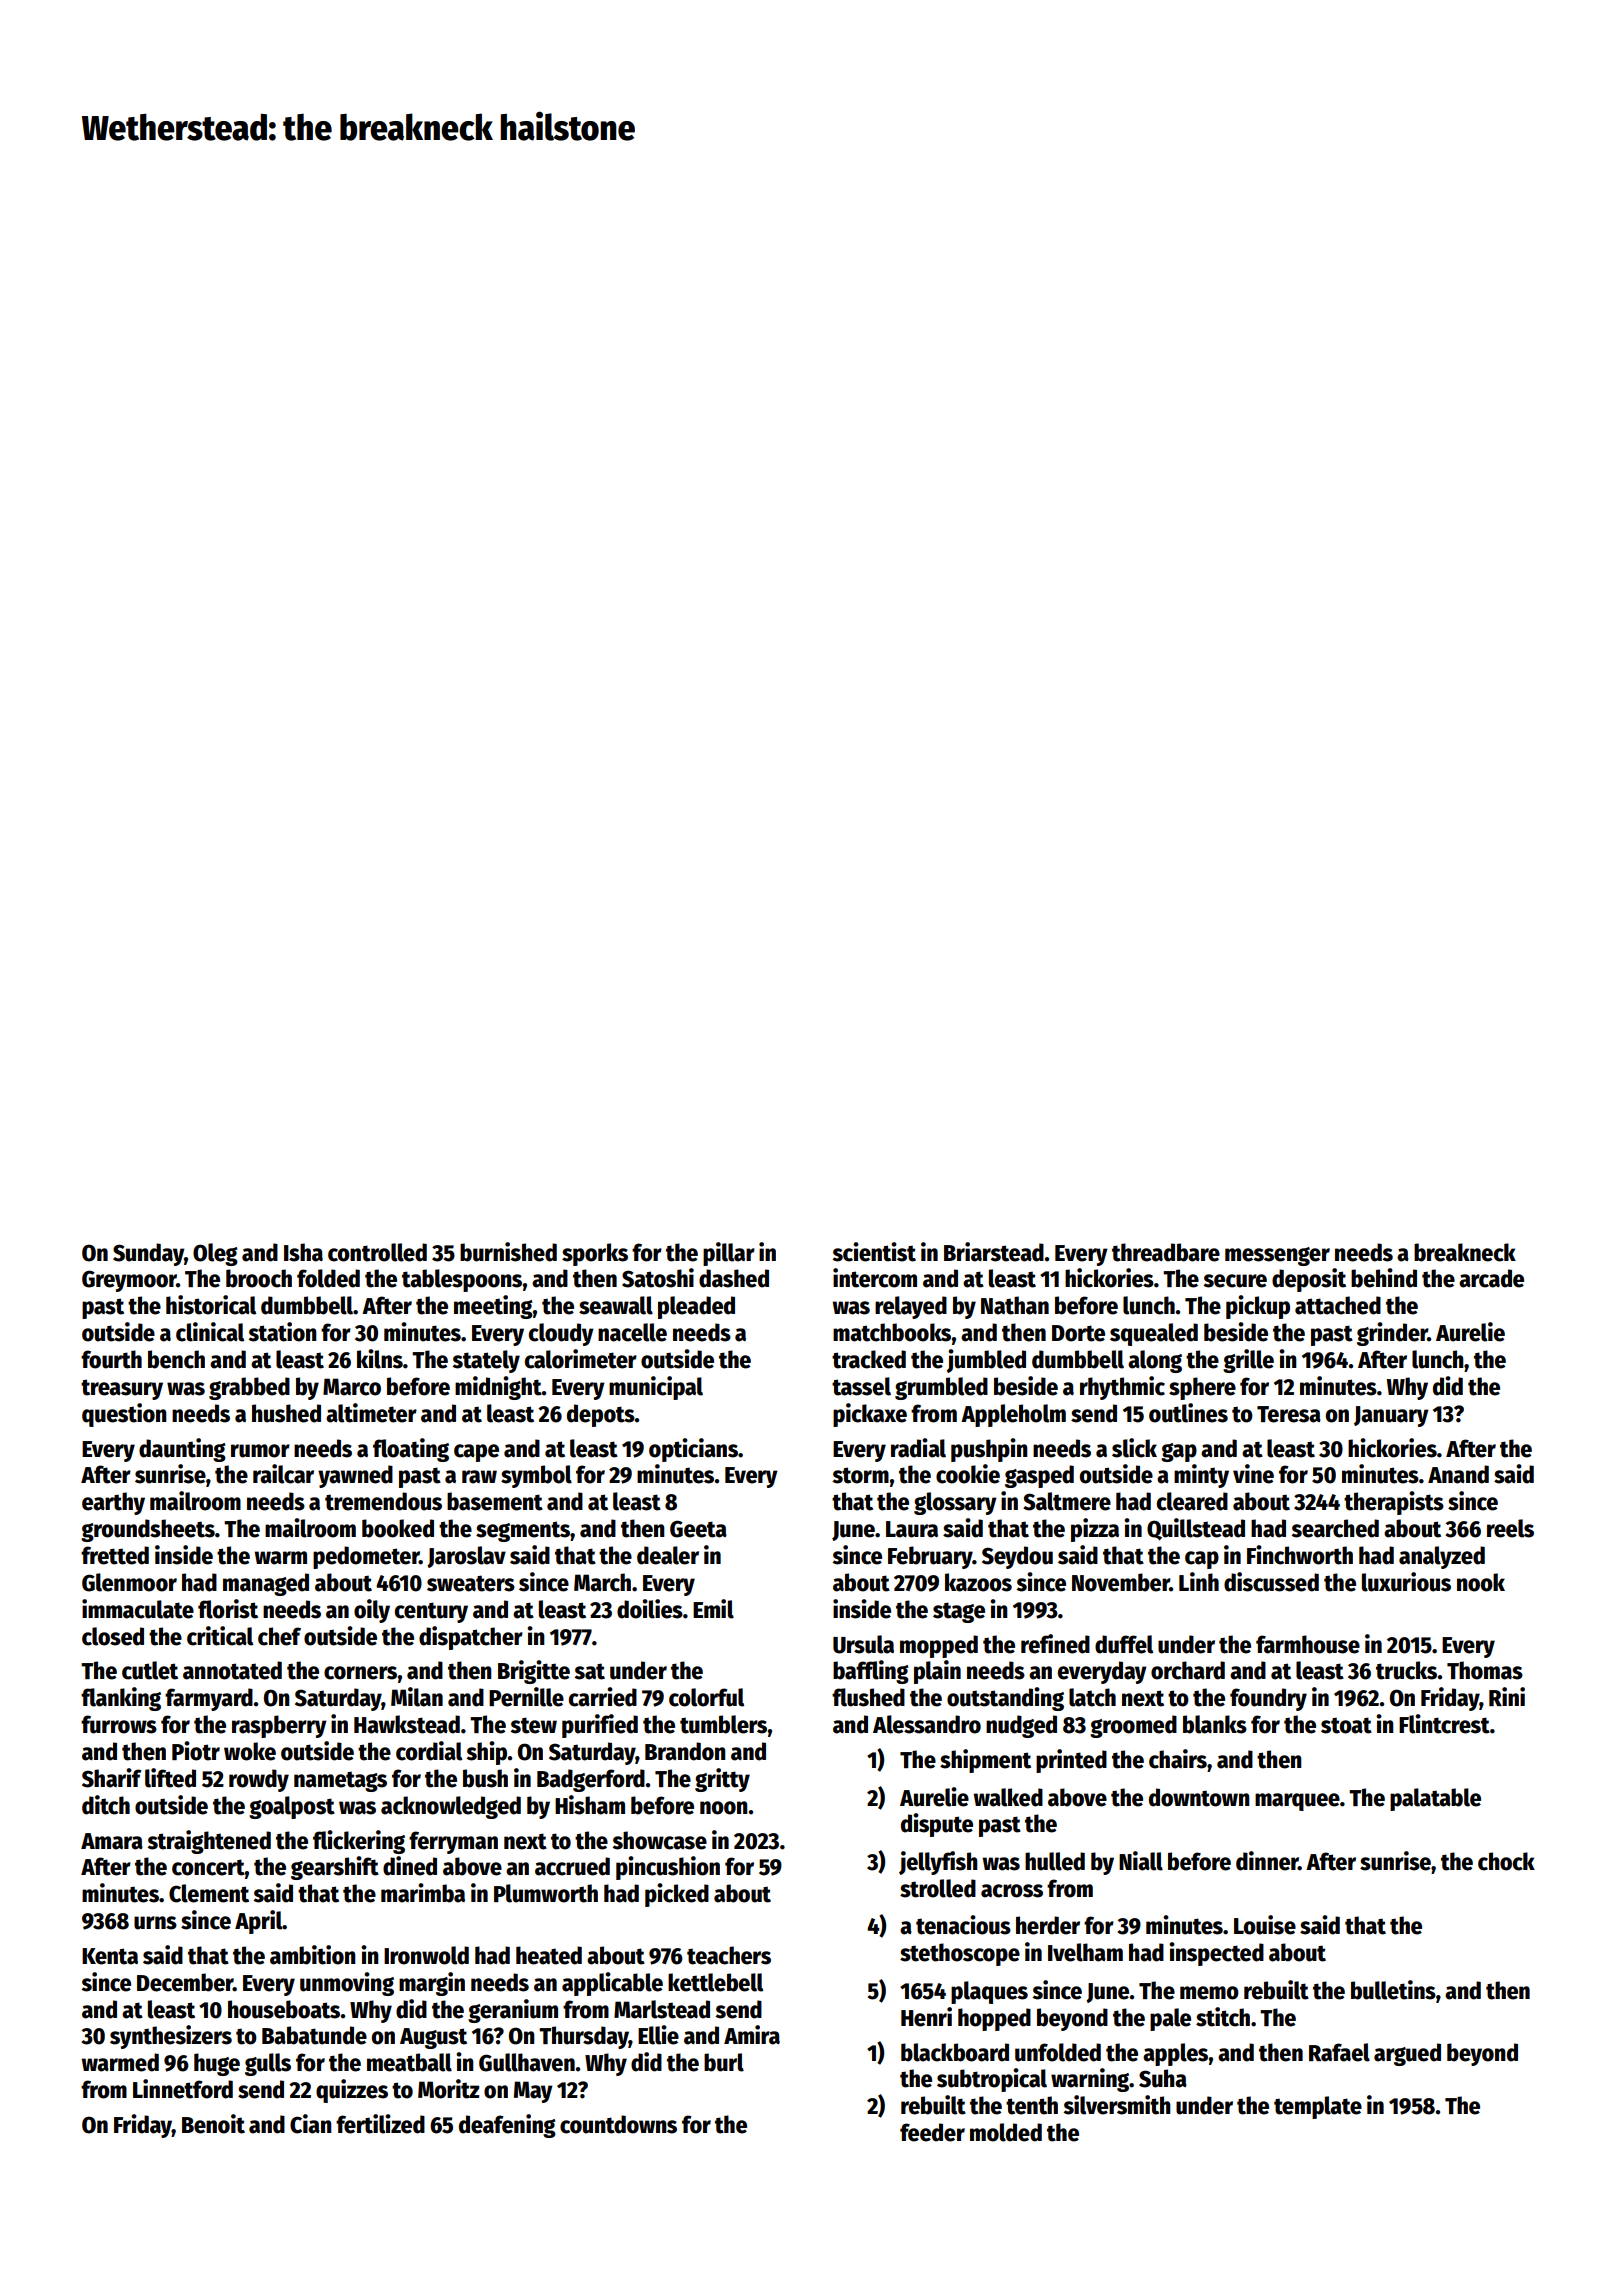  Describe the element at coordinates (433, 2038) in the page. I see `August` at that location.
